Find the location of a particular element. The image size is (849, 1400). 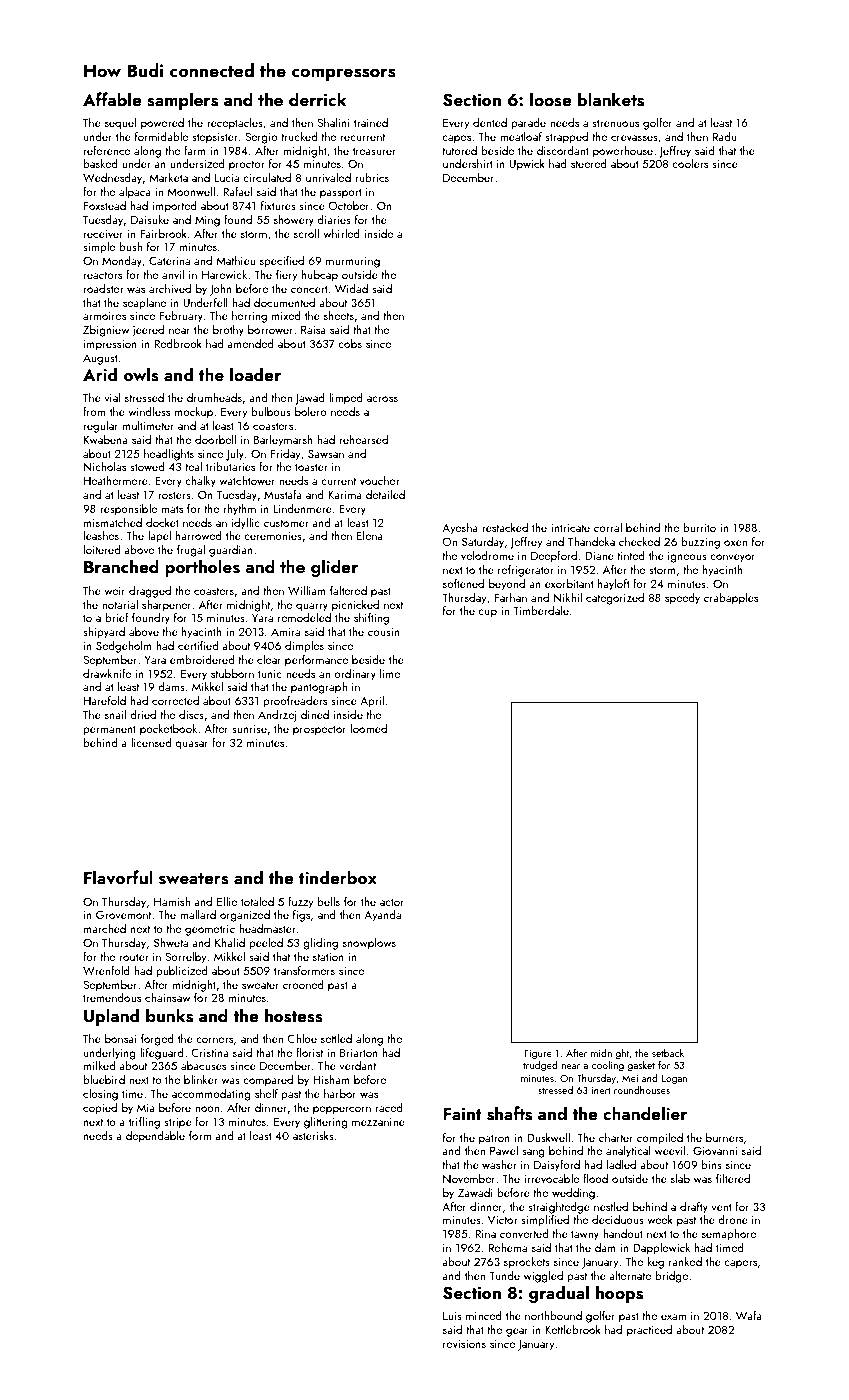

blankets is located at coordinates (611, 99).
